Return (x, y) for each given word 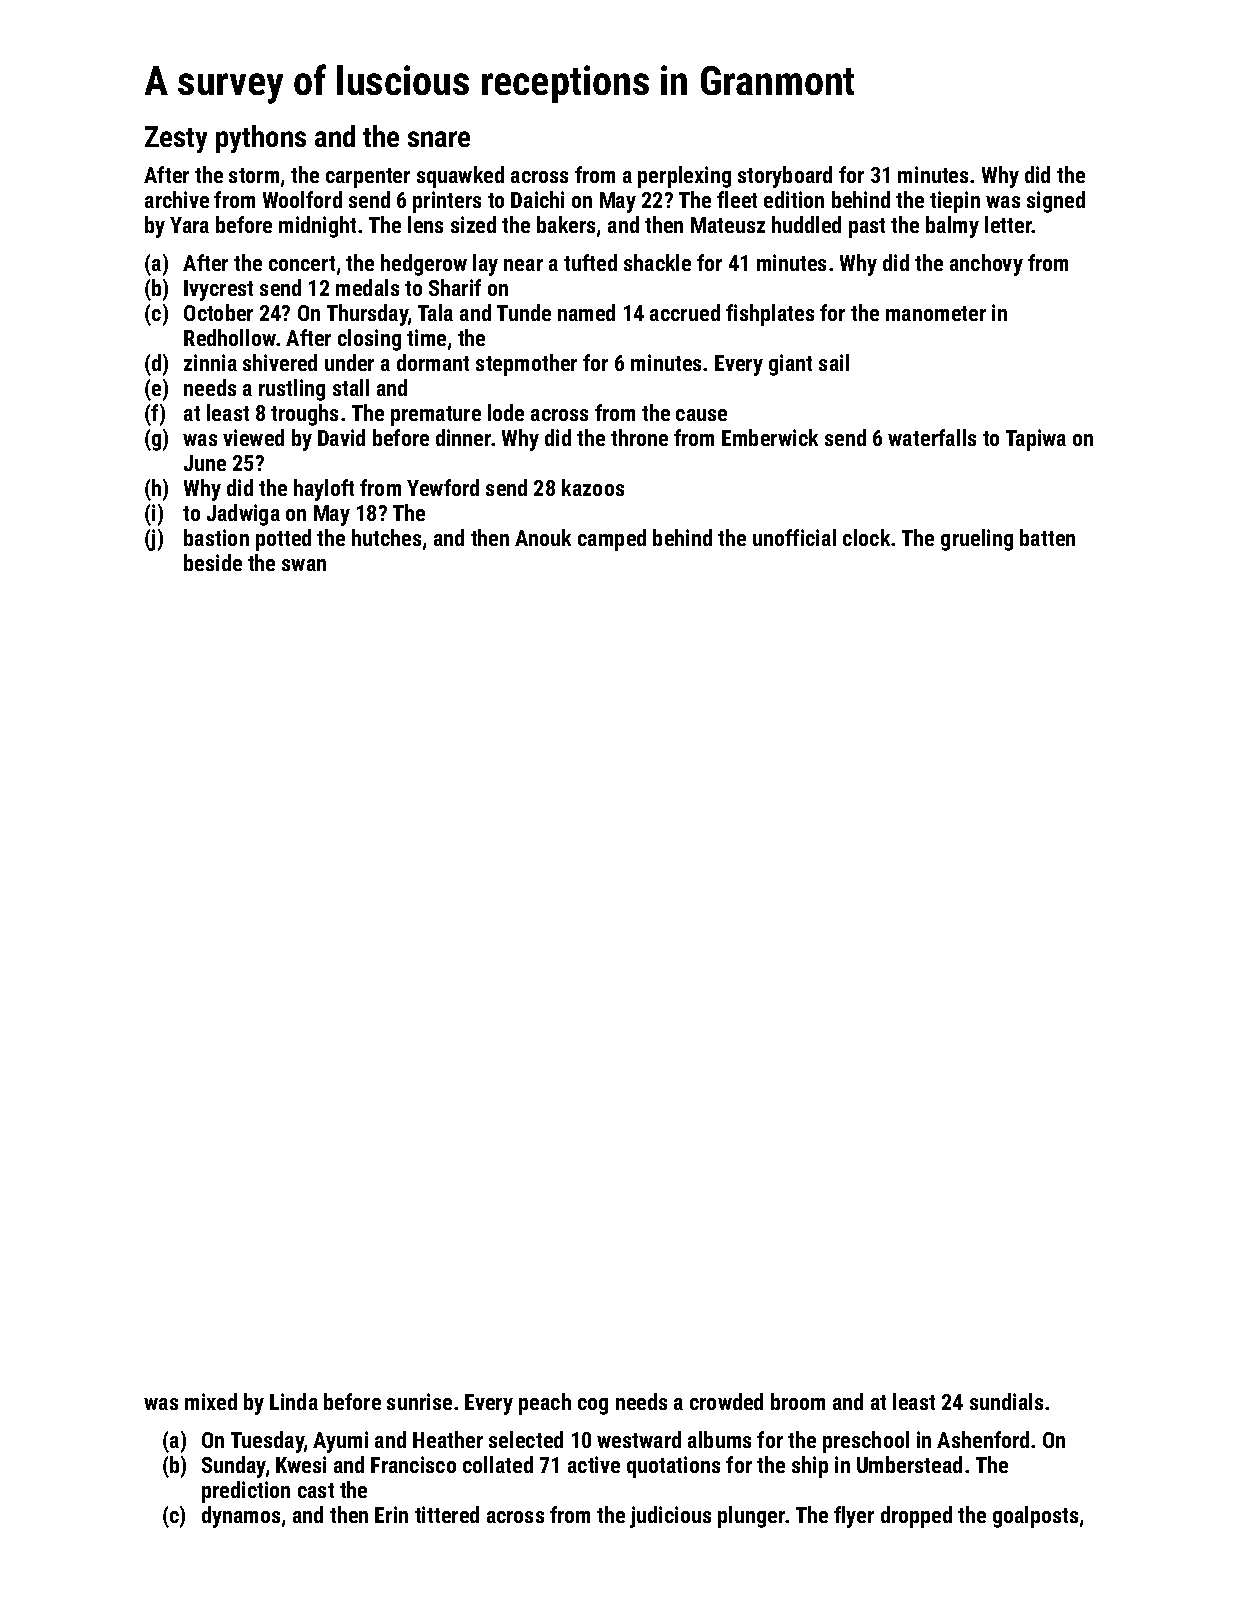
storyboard (785, 177)
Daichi (537, 199)
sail (834, 362)
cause (701, 415)
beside (213, 562)
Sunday (234, 1467)
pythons (261, 139)
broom (798, 1401)
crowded (726, 1401)
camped (612, 540)
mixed (211, 1401)
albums (719, 1439)
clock (867, 537)
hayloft (324, 490)
